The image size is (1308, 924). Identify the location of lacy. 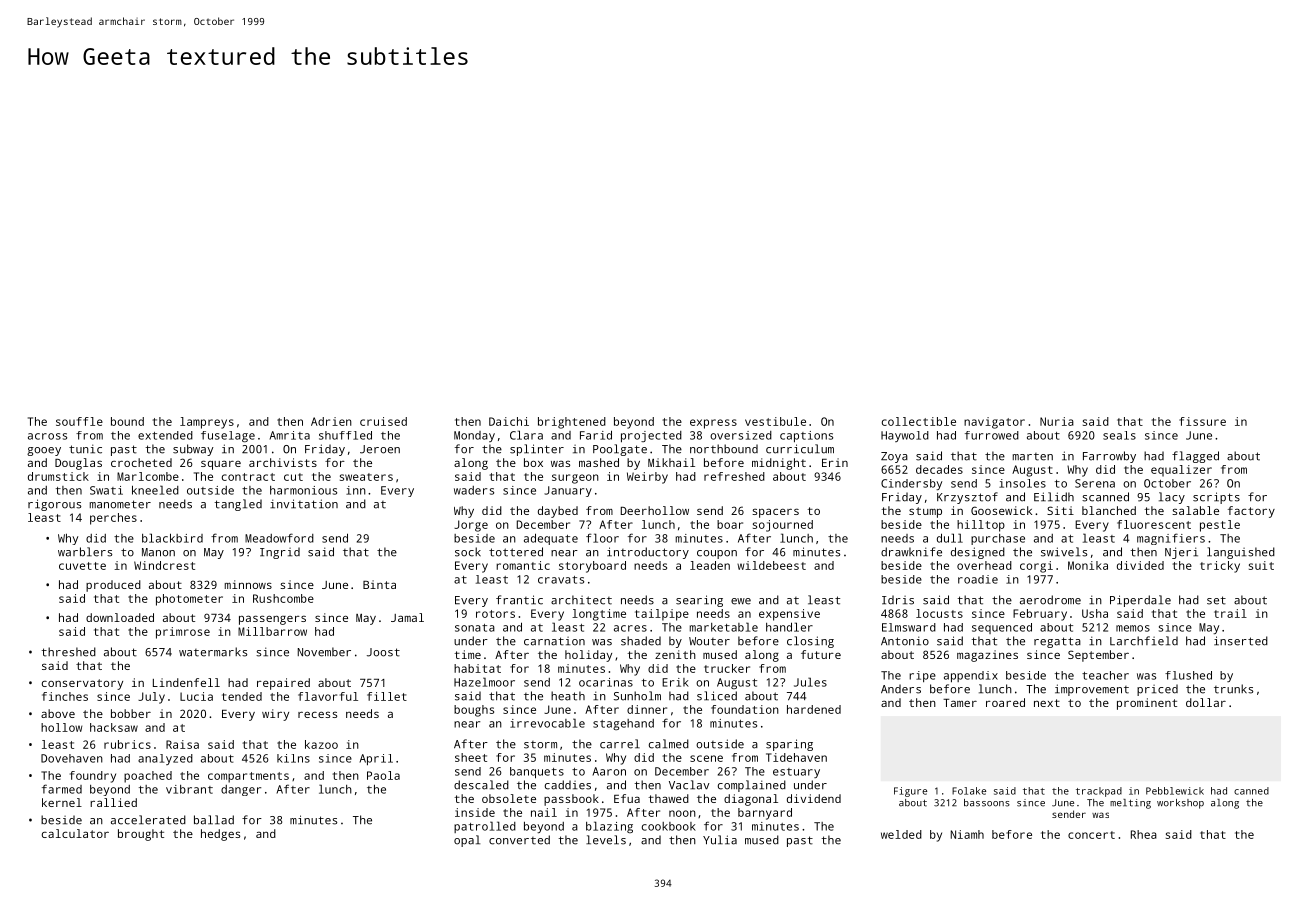
(1172, 498).
